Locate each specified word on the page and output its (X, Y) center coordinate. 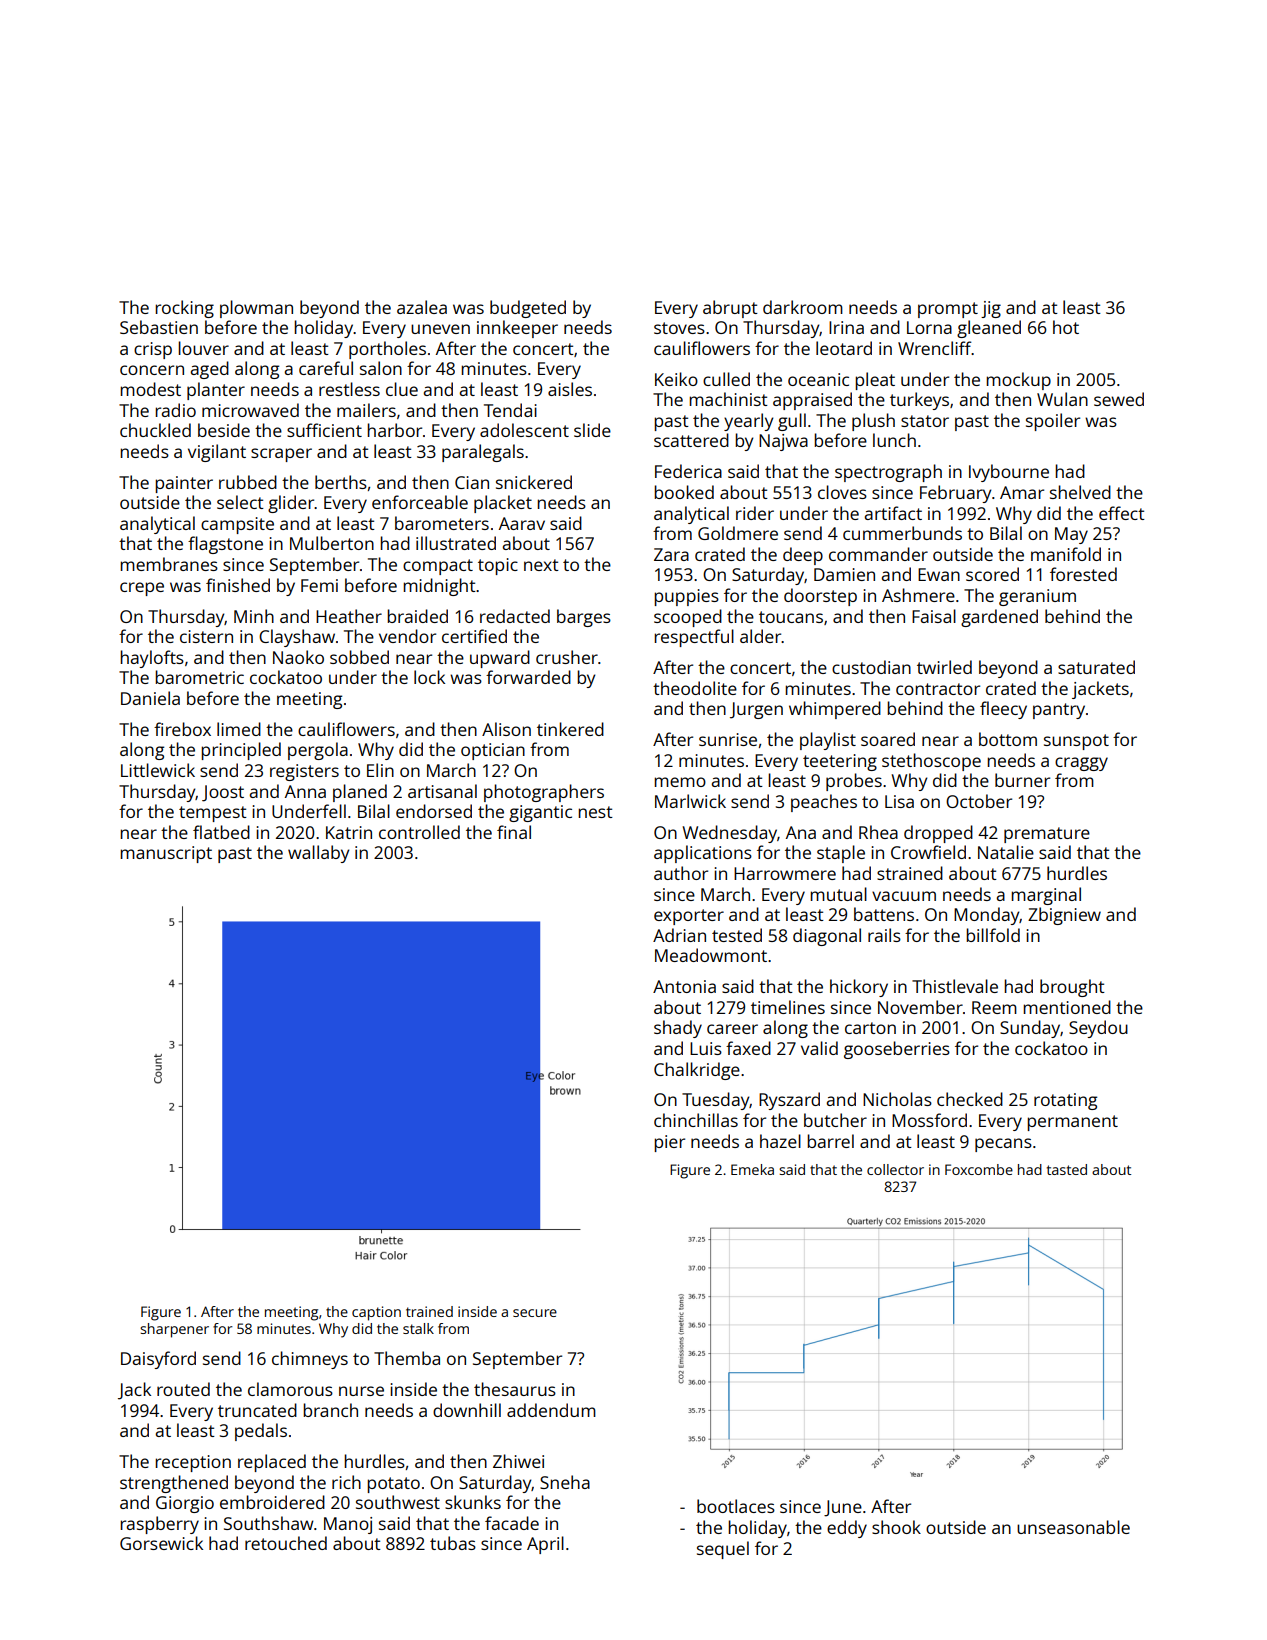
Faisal (934, 616)
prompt (948, 310)
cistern (206, 636)
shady (678, 1029)
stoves (679, 328)
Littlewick (158, 770)
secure (535, 1313)
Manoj (348, 1525)
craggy (1081, 764)
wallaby (318, 854)
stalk (418, 1328)
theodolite (695, 688)
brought (1072, 988)
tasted (1067, 1169)
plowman (256, 309)
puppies (686, 597)
